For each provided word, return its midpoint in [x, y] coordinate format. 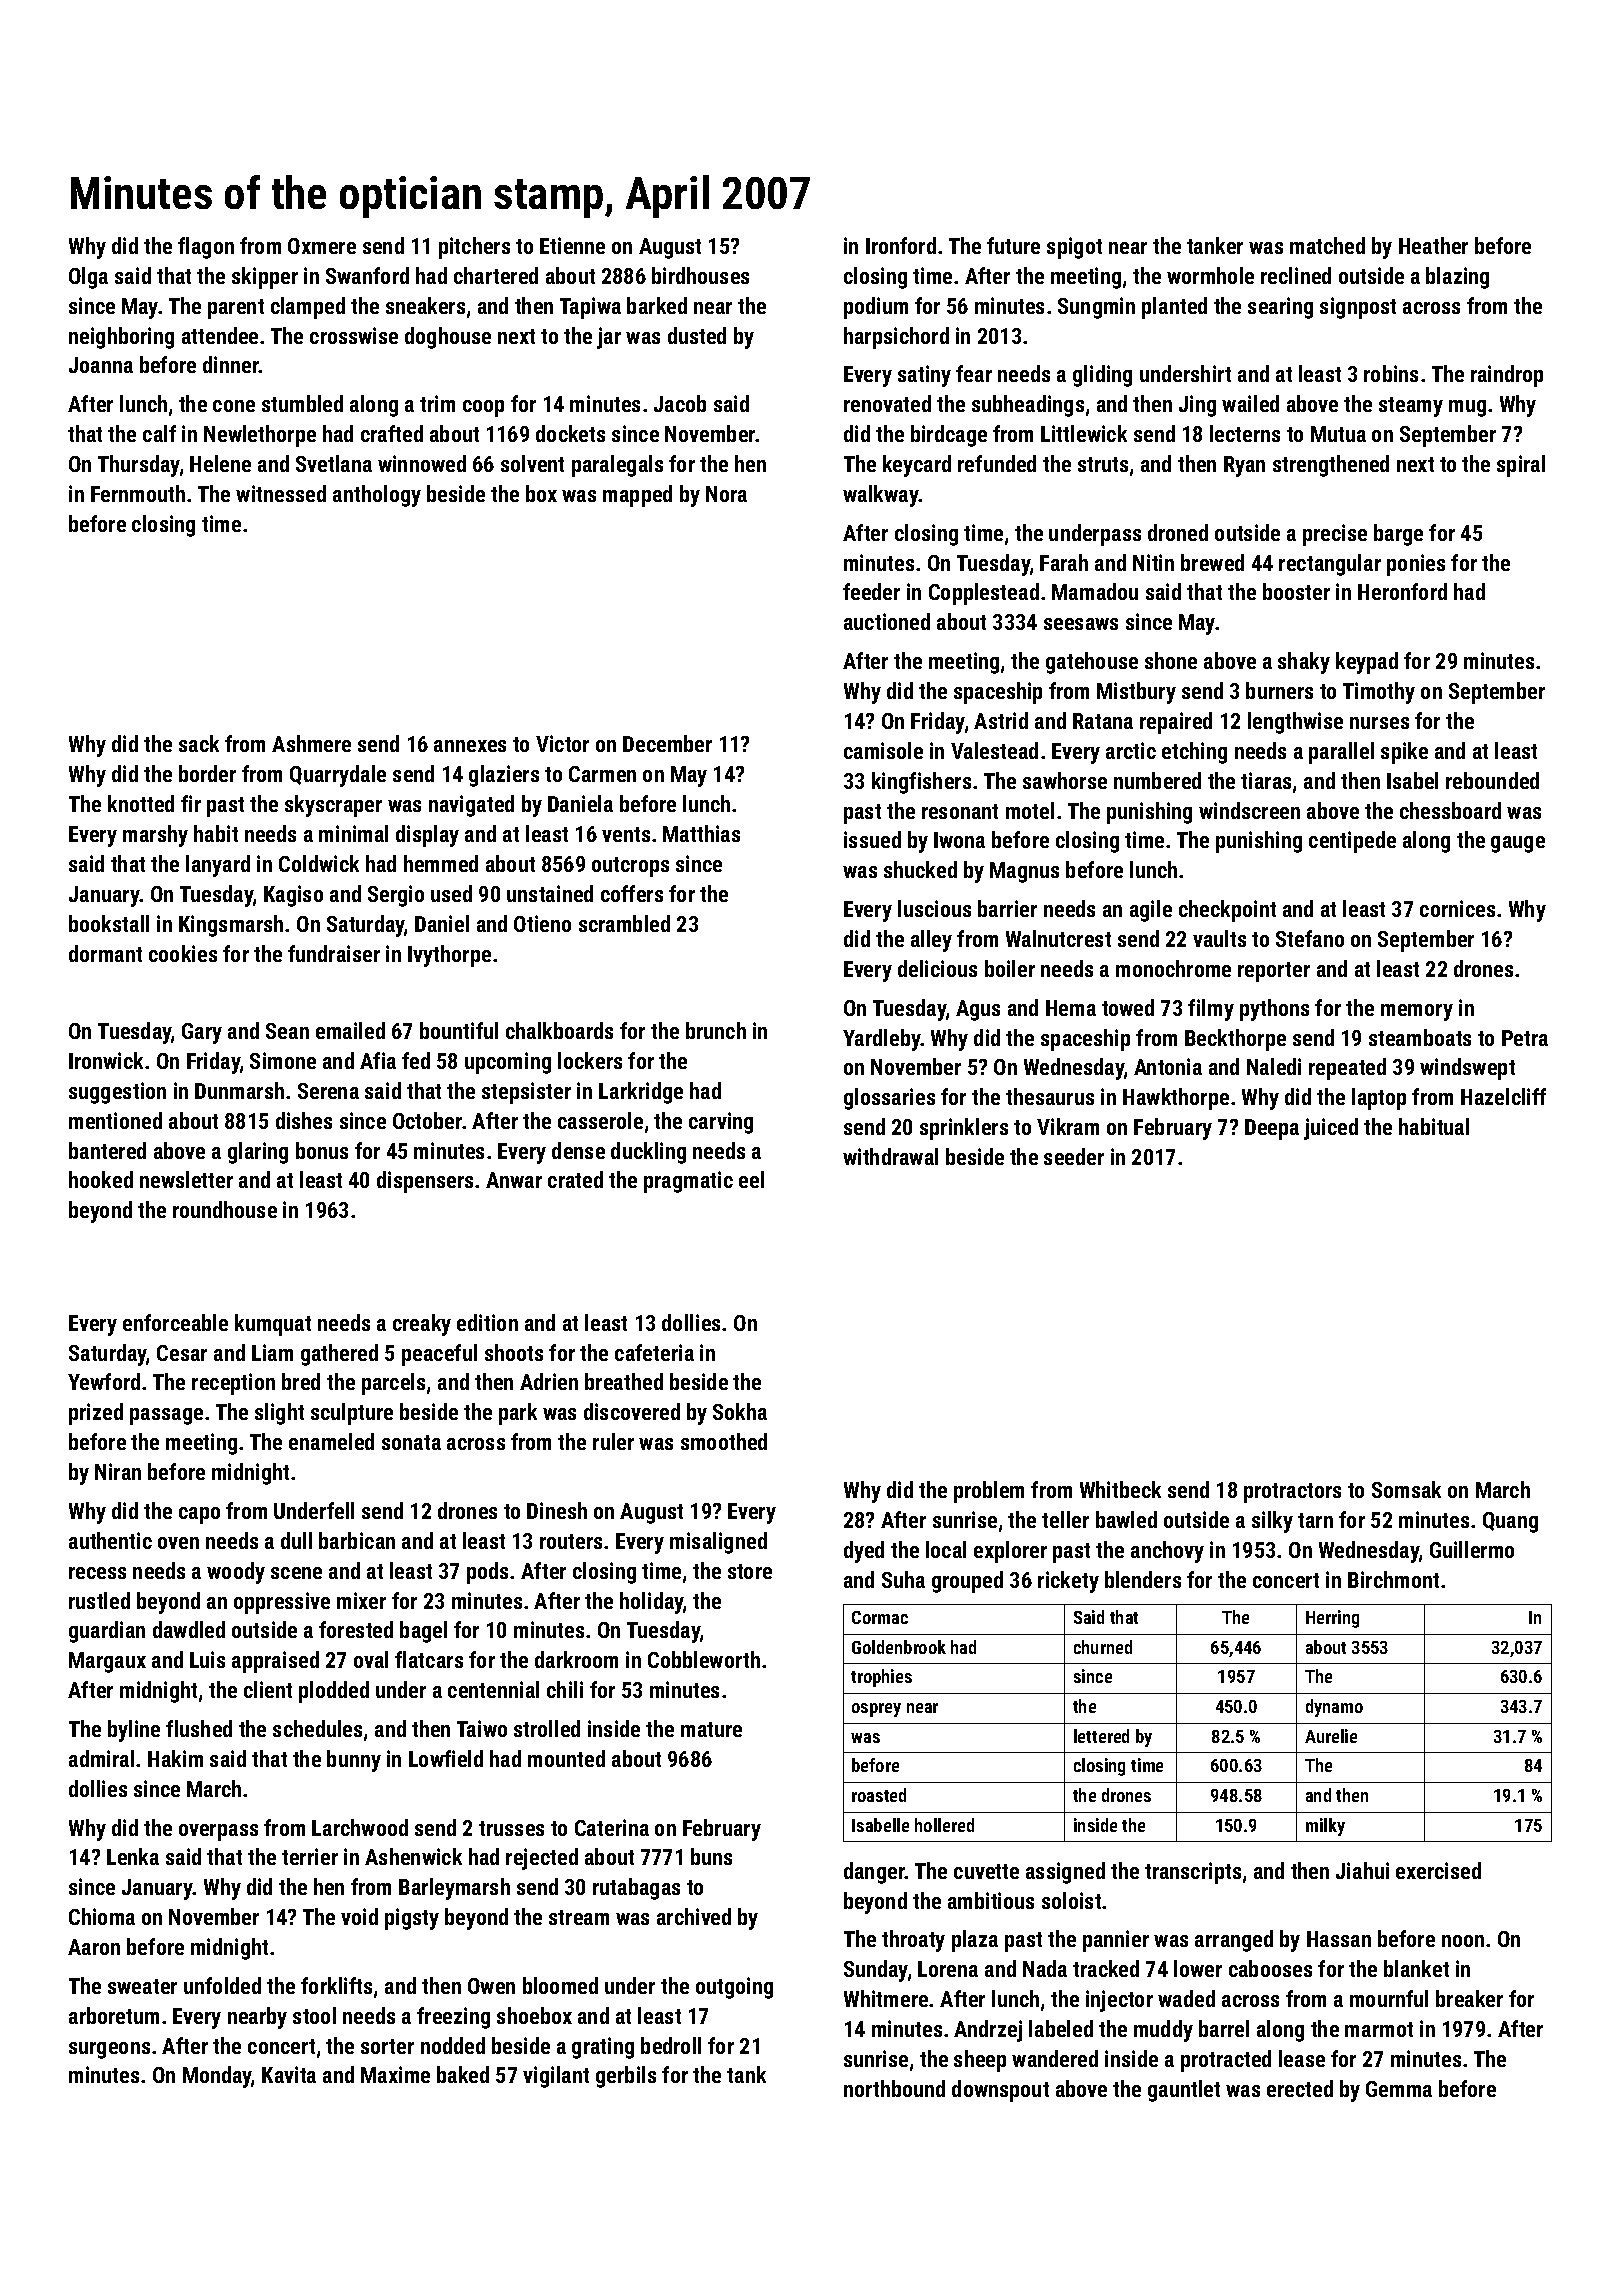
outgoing [734, 1988]
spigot [1074, 248]
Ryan [1244, 466]
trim [437, 403]
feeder [871, 591]
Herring [1332, 1619]
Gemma [1399, 2089]
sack [199, 743]
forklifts [336, 1985]
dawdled [189, 1629]
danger [874, 1873]
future [1013, 245]
